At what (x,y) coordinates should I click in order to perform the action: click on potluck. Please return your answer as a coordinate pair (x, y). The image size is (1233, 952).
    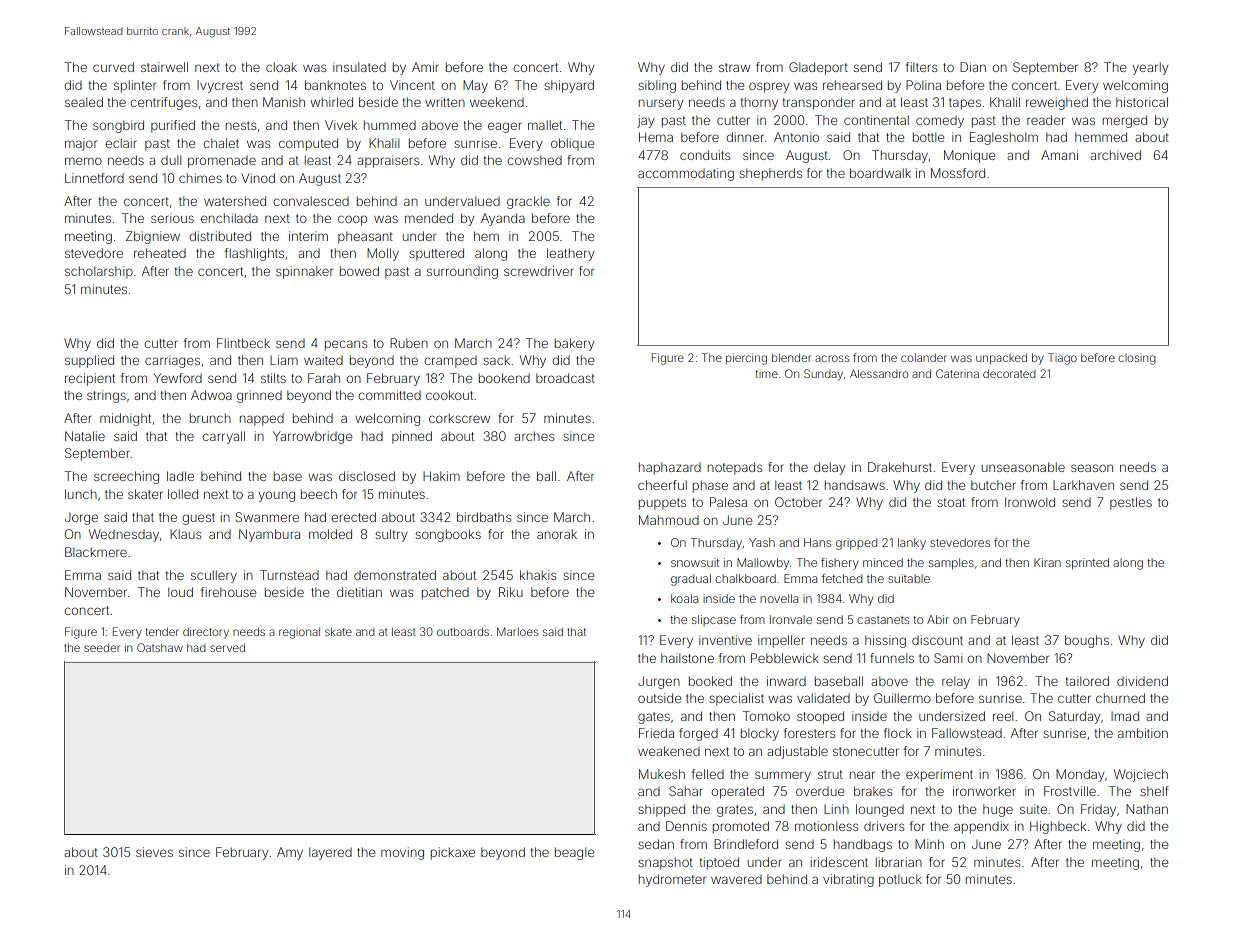
    Looking at the image, I should click on (900, 880).
